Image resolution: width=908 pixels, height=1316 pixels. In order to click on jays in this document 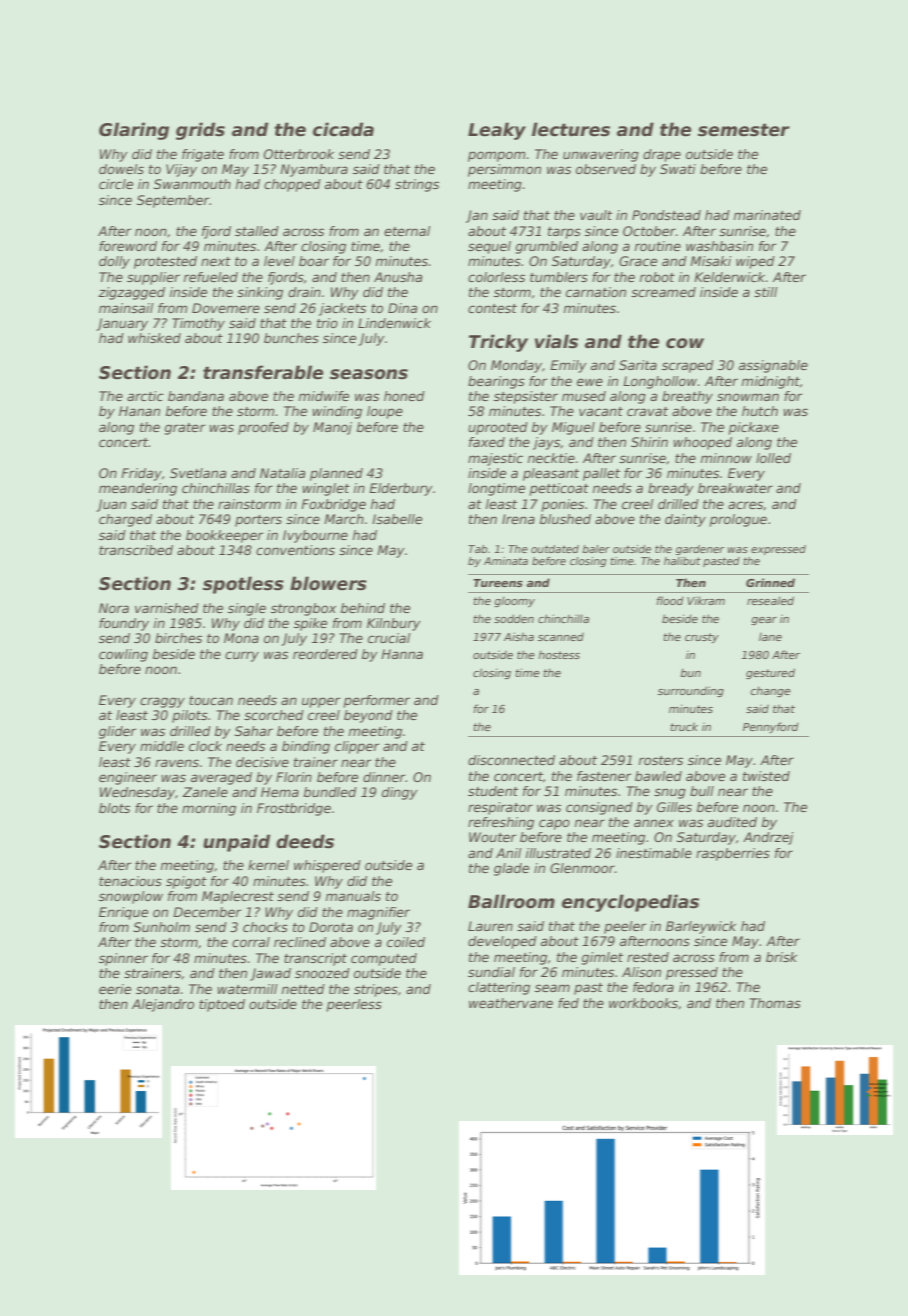, I will do `click(546, 443)`.
